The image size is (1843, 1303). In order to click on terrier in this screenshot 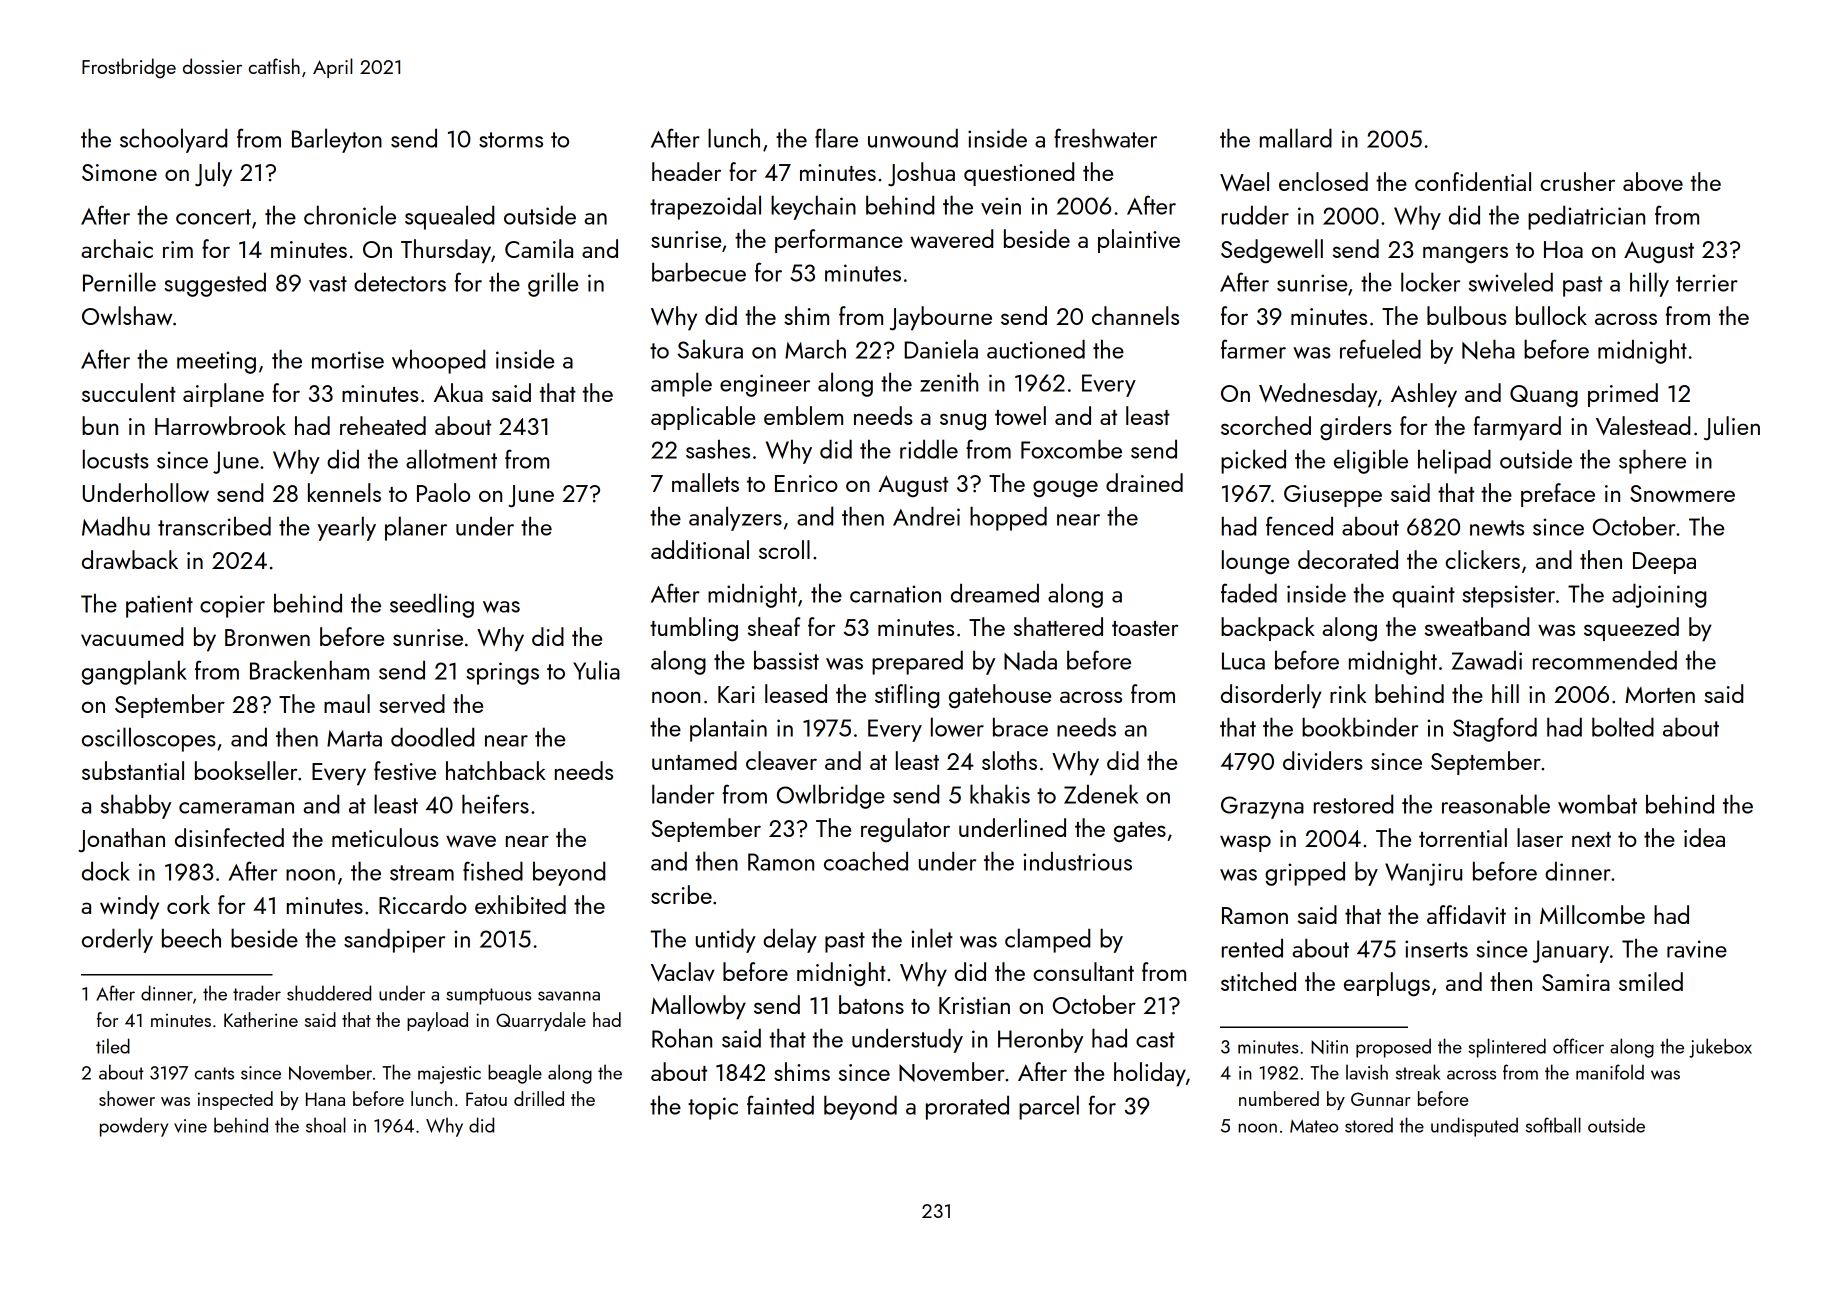, I will do `click(1707, 283)`.
